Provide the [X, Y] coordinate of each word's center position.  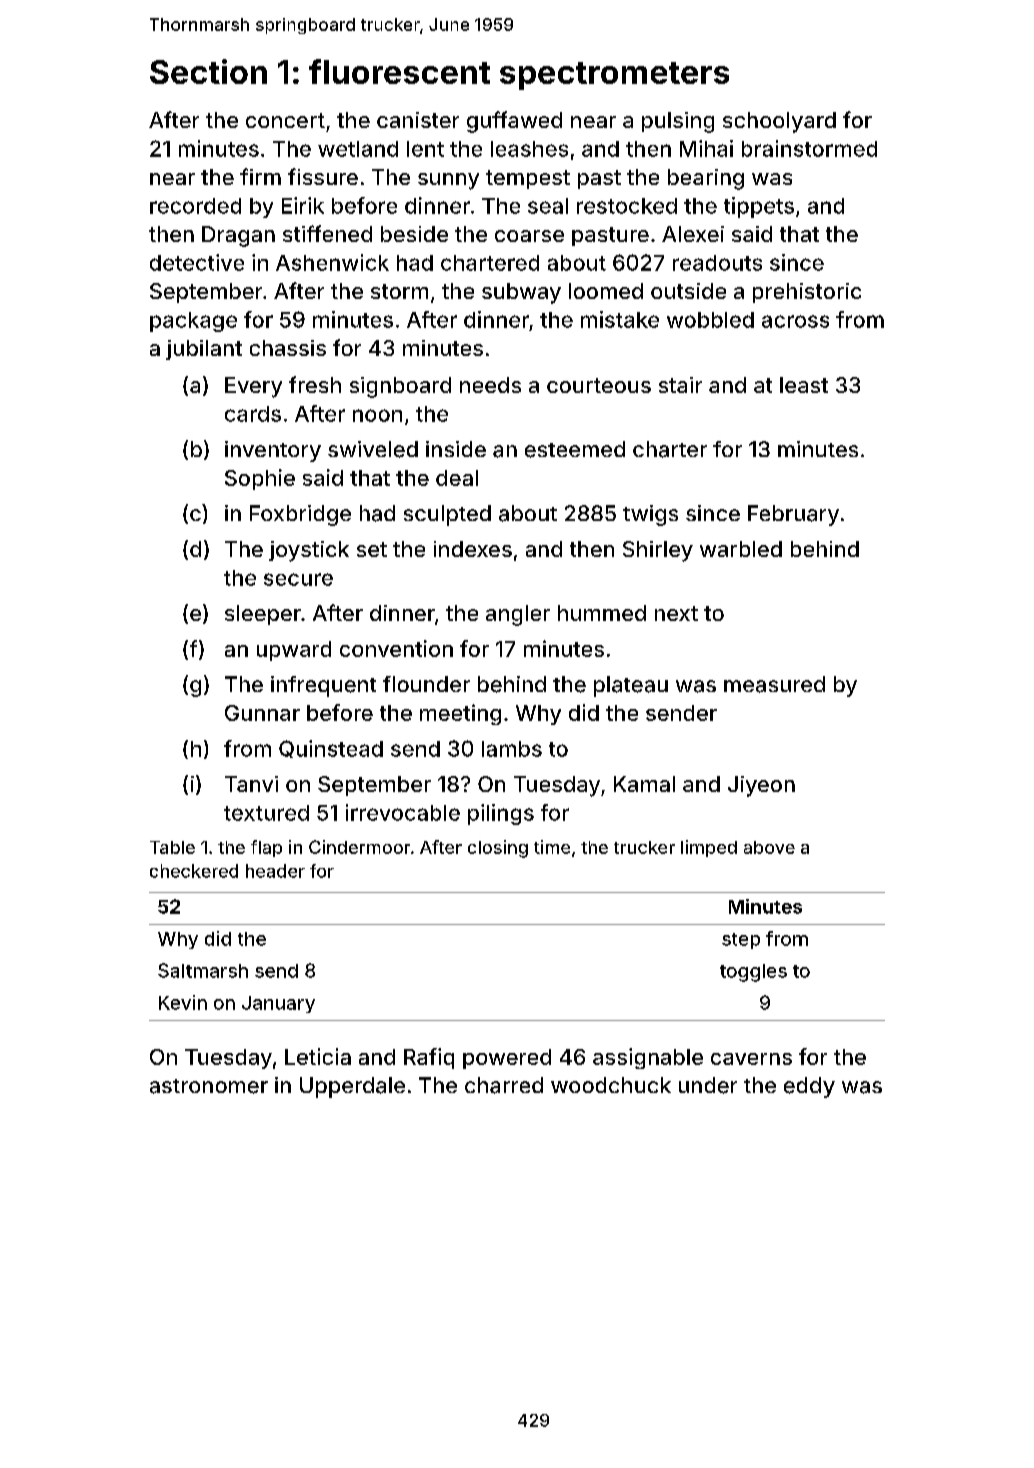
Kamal [644, 784]
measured [774, 684]
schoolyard [779, 122]
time [552, 847]
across [795, 321]
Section [208, 71]
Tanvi [251, 784]
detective [197, 262]
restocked [627, 206]
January [278, 1004]
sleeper [263, 615]
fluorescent [399, 71]
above [769, 847]
